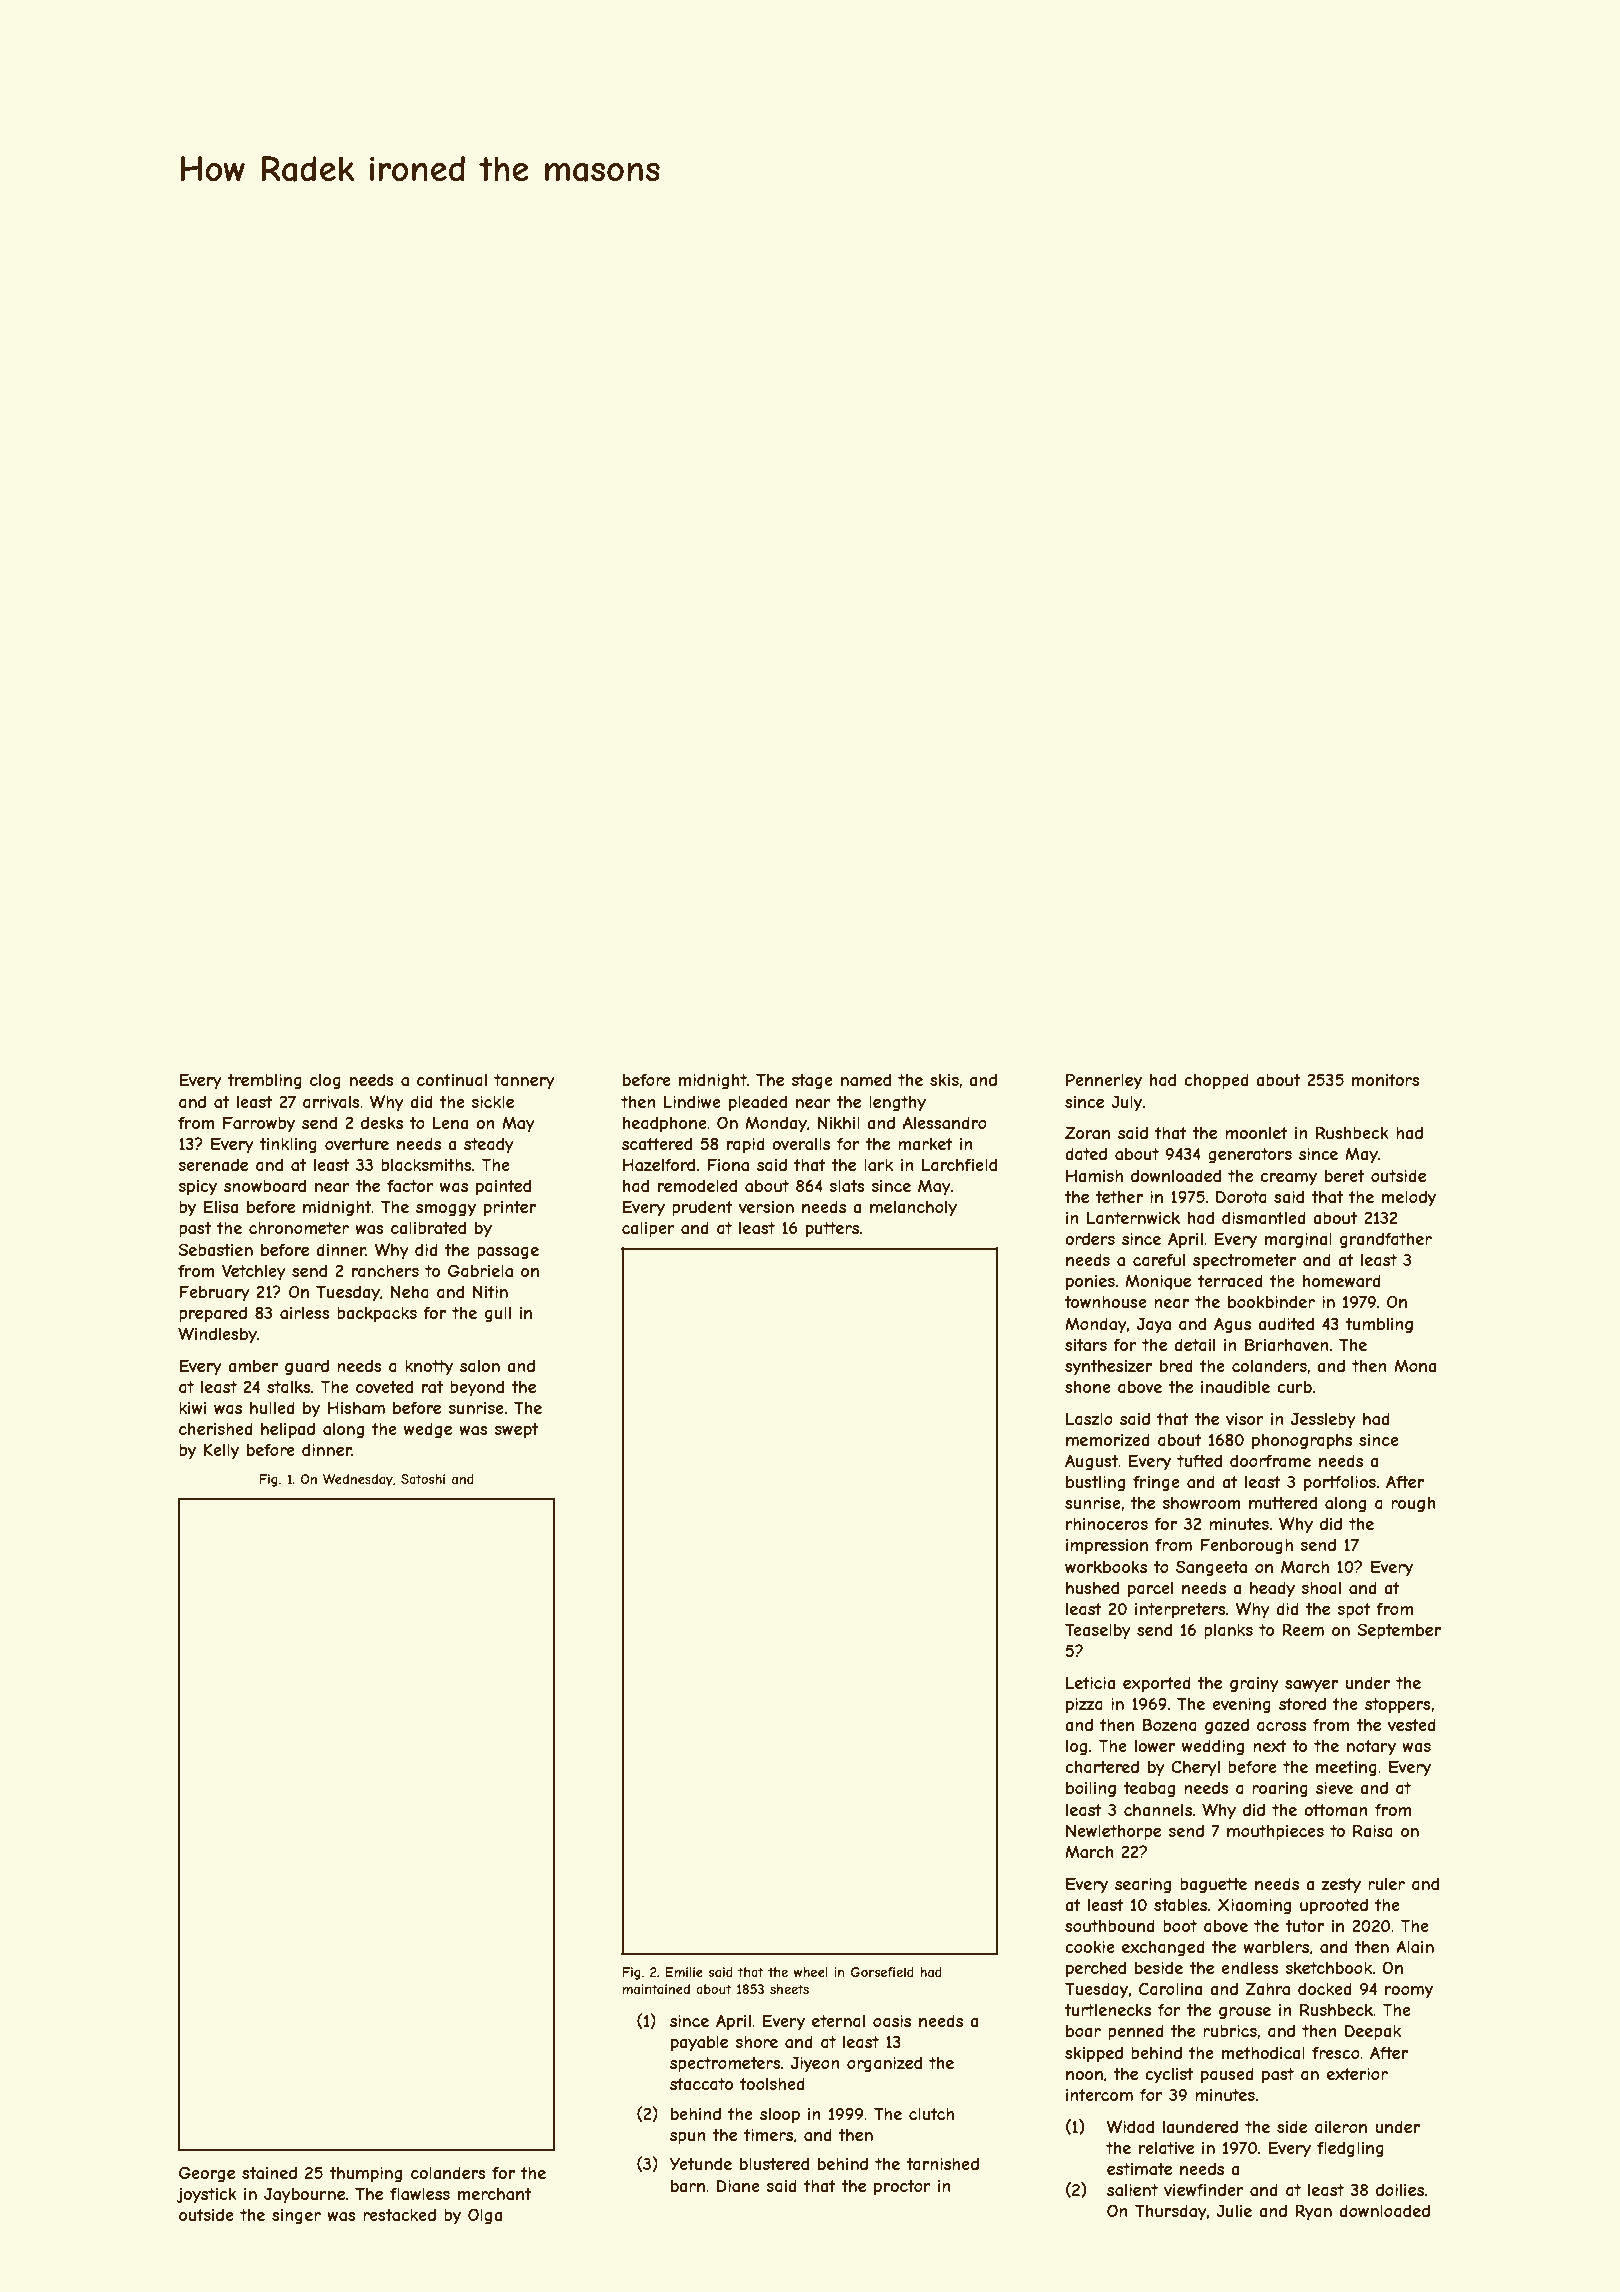 Image resolution: width=1620 pixels, height=2292 pixels. I want to click on proctor, so click(902, 2187).
